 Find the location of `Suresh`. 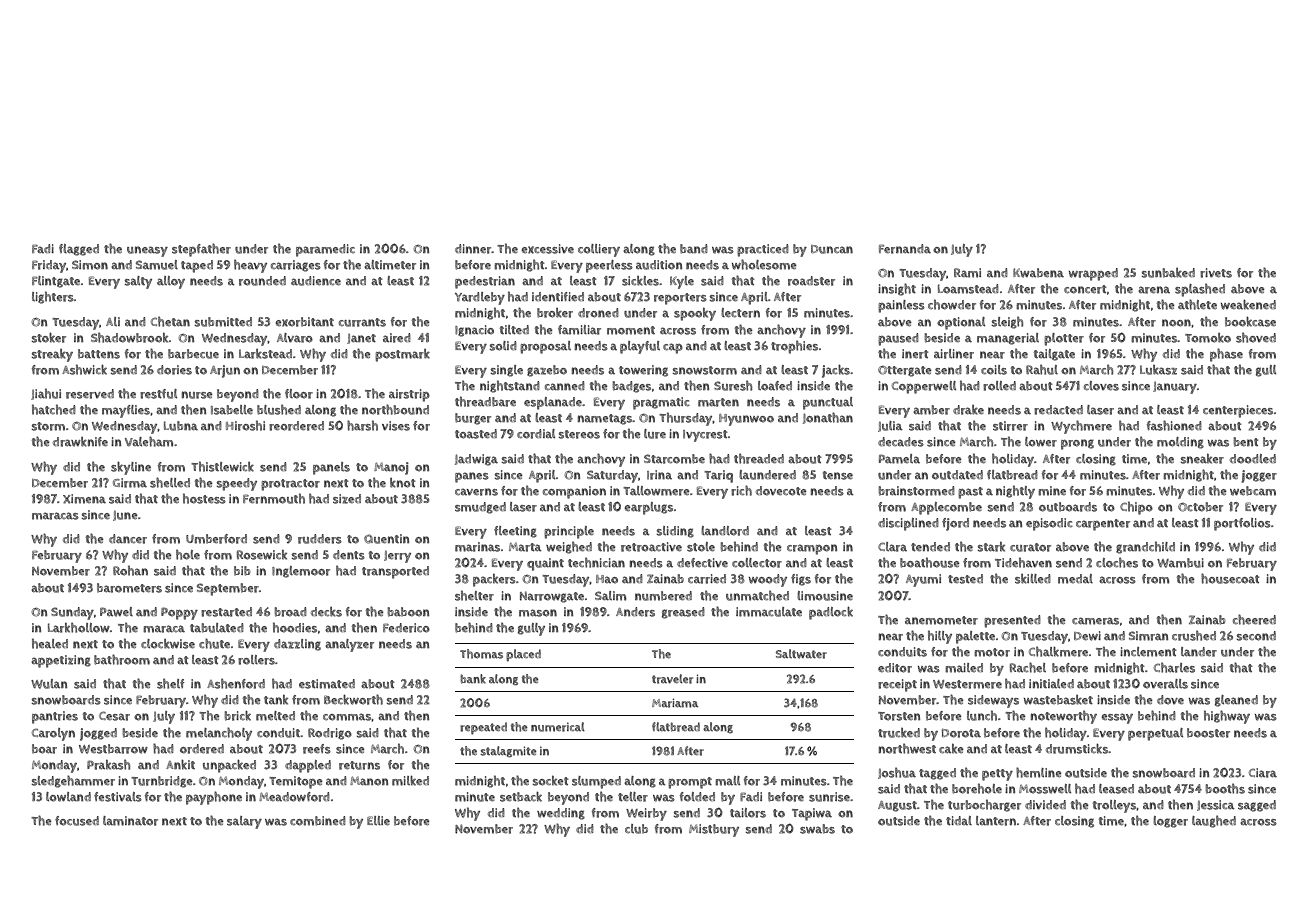

Suresh is located at coordinates (733, 385).
